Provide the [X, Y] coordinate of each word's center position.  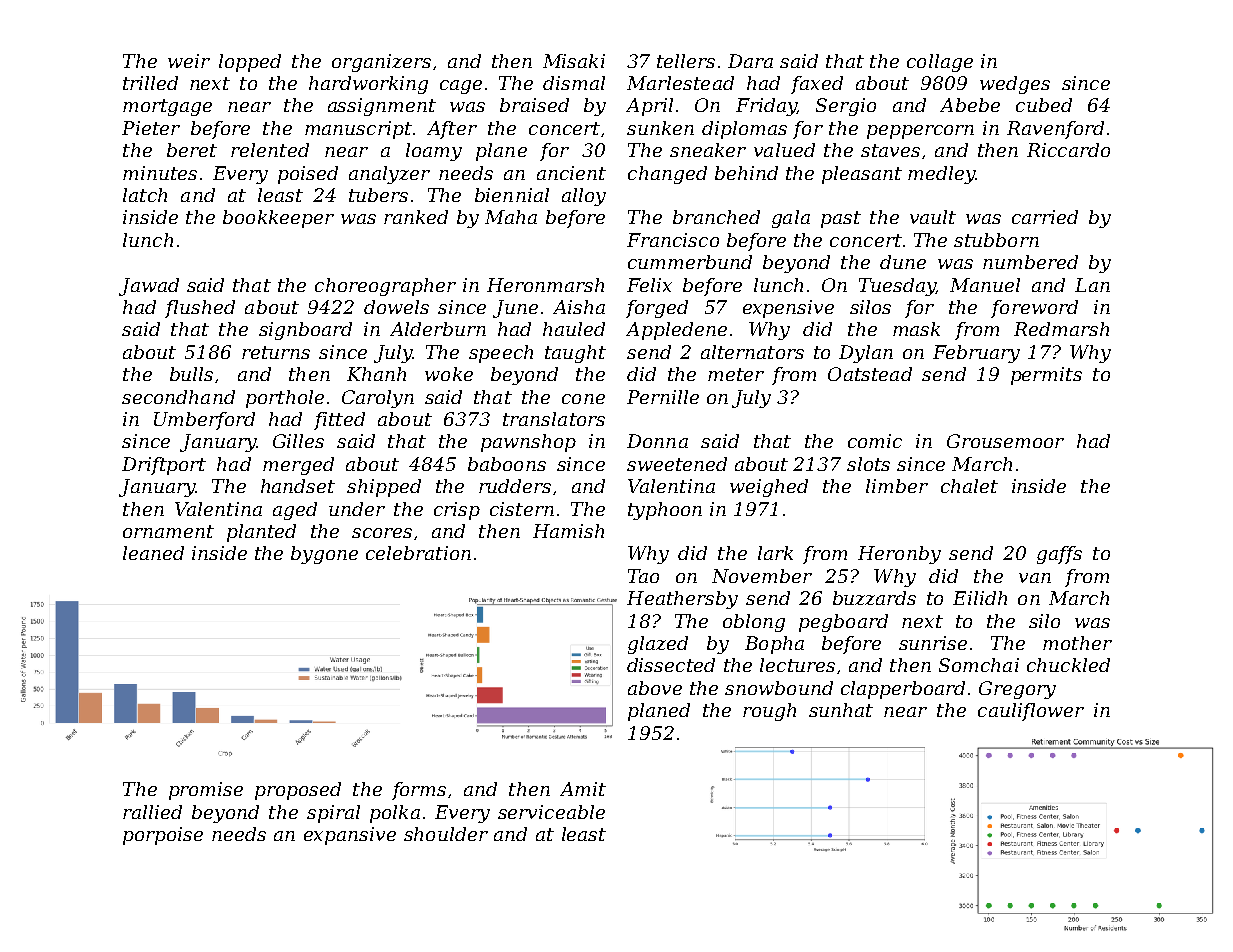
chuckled [1068, 665]
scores [382, 533]
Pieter [151, 128]
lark [775, 553]
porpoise [163, 836]
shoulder [446, 834]
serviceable [551, 812]
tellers [686, 61]
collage [940, 63]
